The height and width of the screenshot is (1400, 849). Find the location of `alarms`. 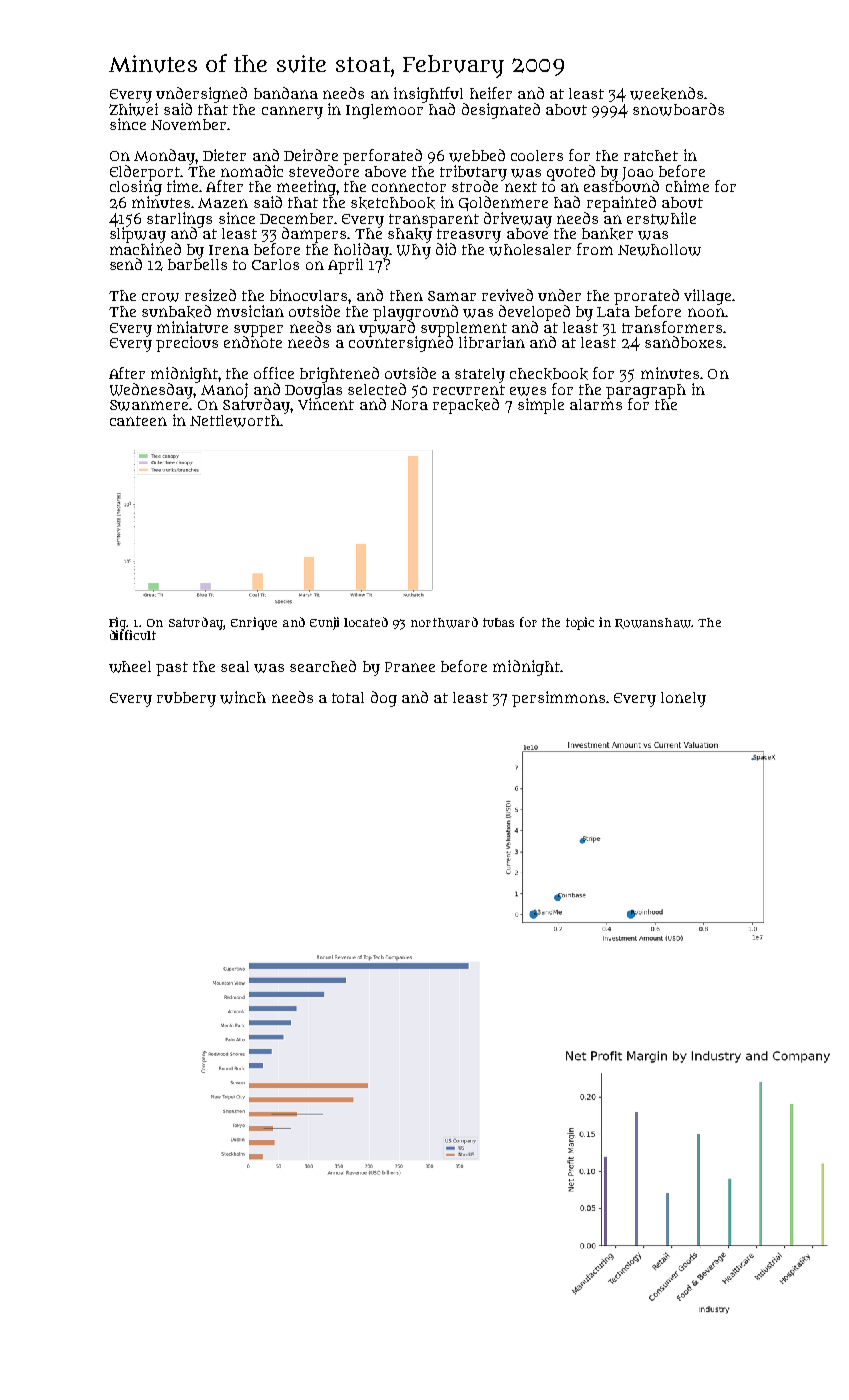

alarms is located at coordinates (596, 404).
